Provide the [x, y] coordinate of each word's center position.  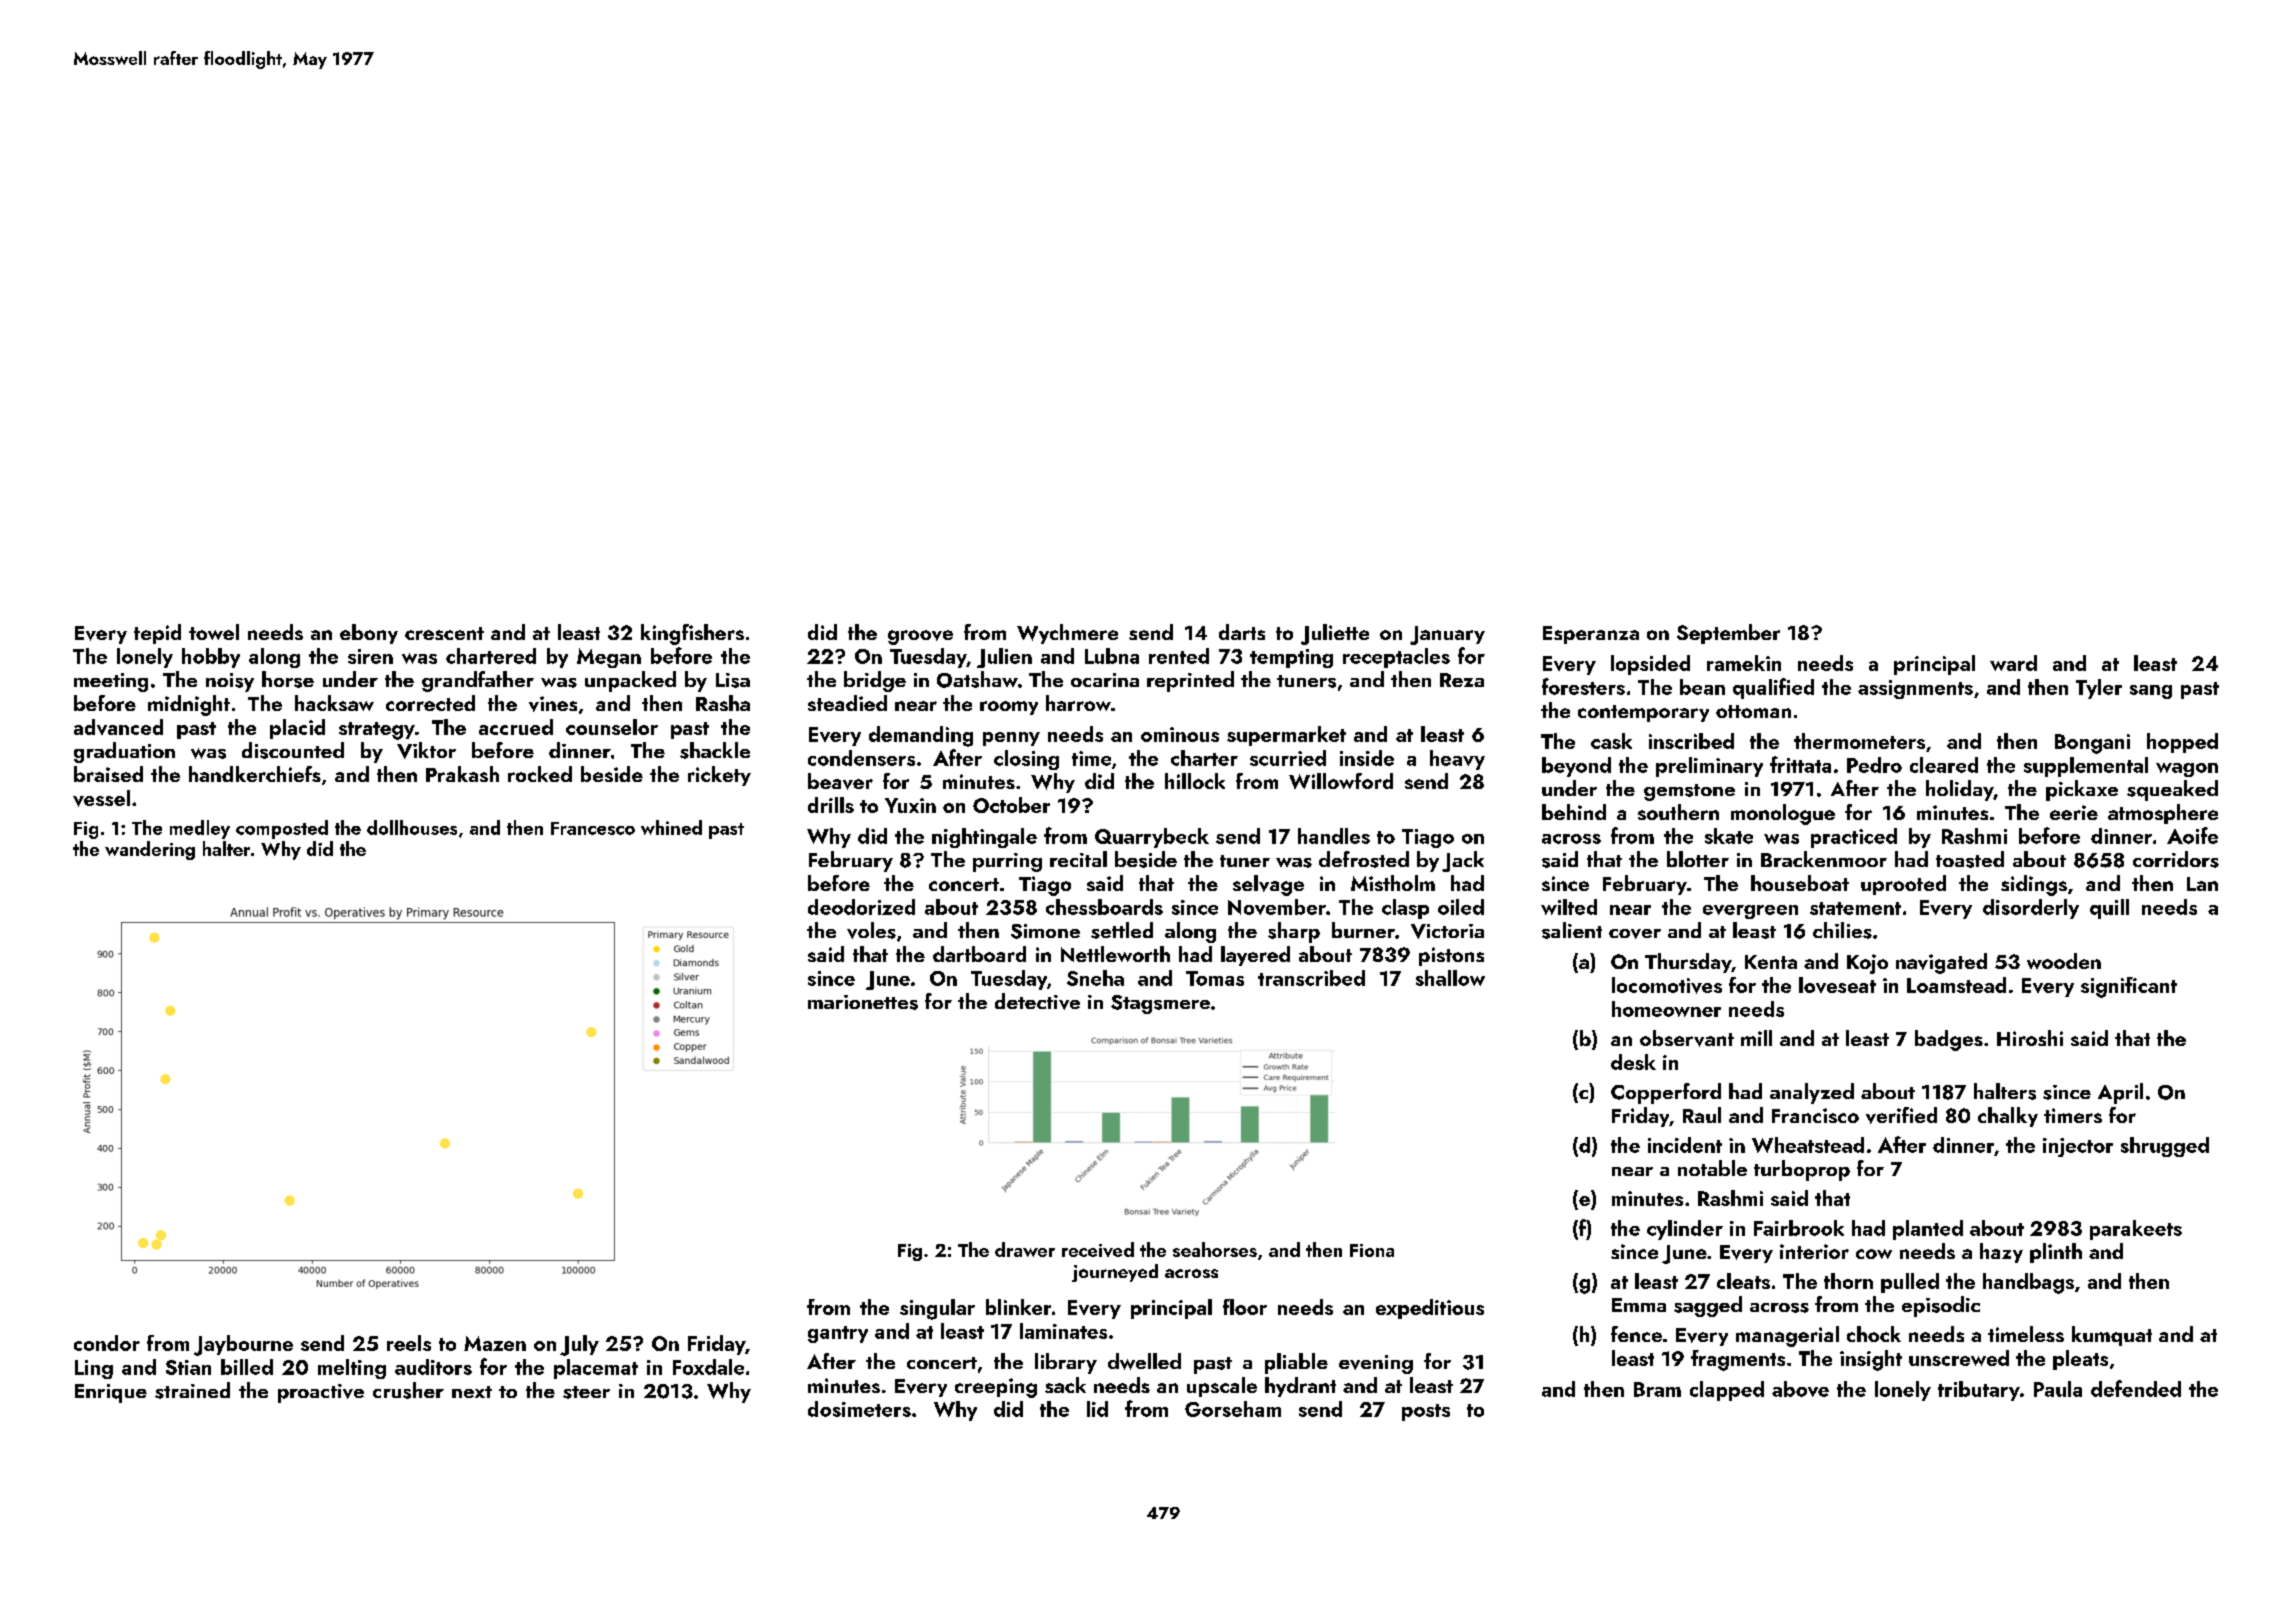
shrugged [2165, 1147]
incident [1685, 1145]
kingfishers [692, 634]
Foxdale [708, 1367]
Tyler [2099, 689]
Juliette [1335, 634]
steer [586, 1392]
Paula [2058, 1389]
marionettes [863, 1002]
